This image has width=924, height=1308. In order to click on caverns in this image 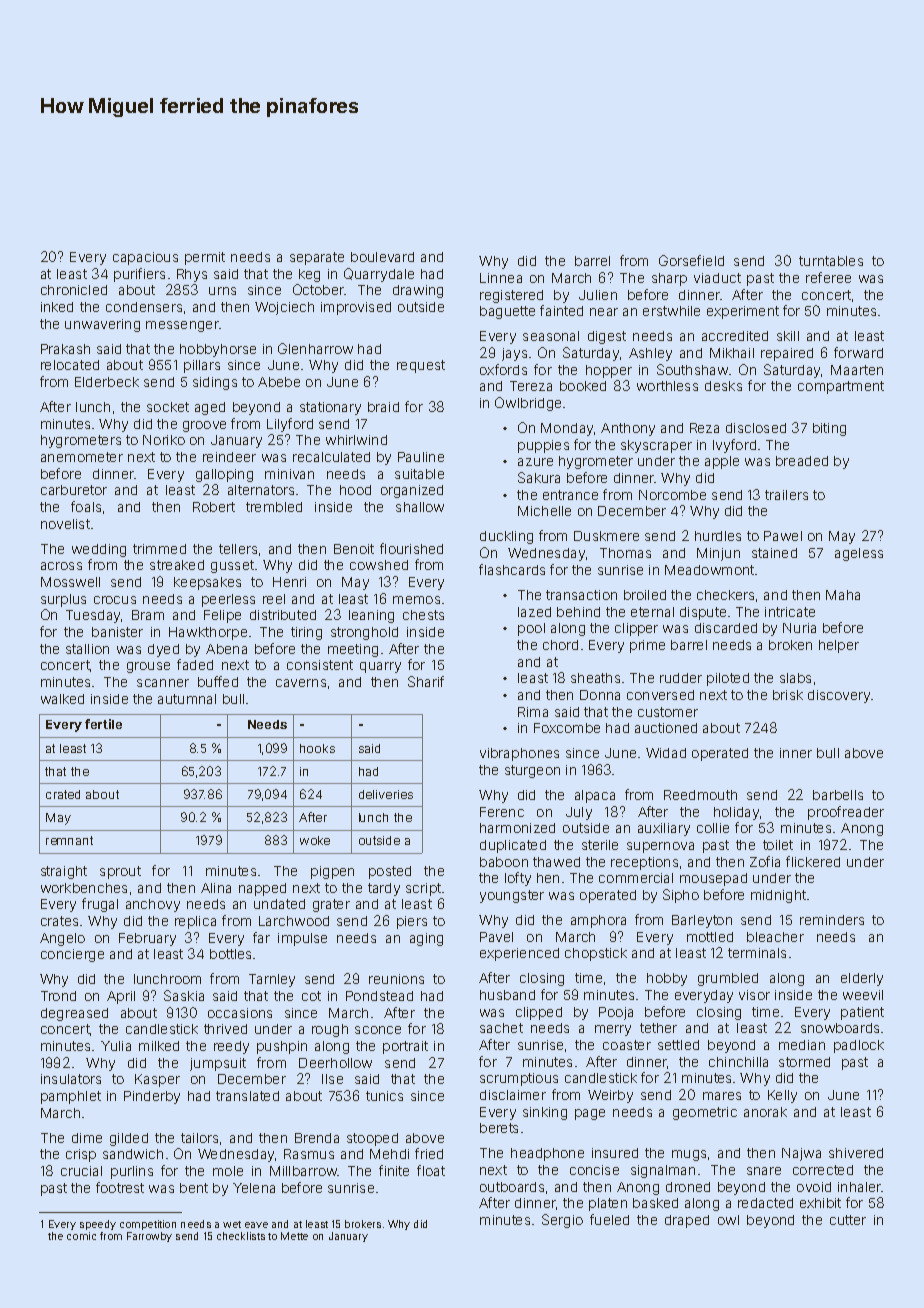, I will do `click(301, 683)`.
